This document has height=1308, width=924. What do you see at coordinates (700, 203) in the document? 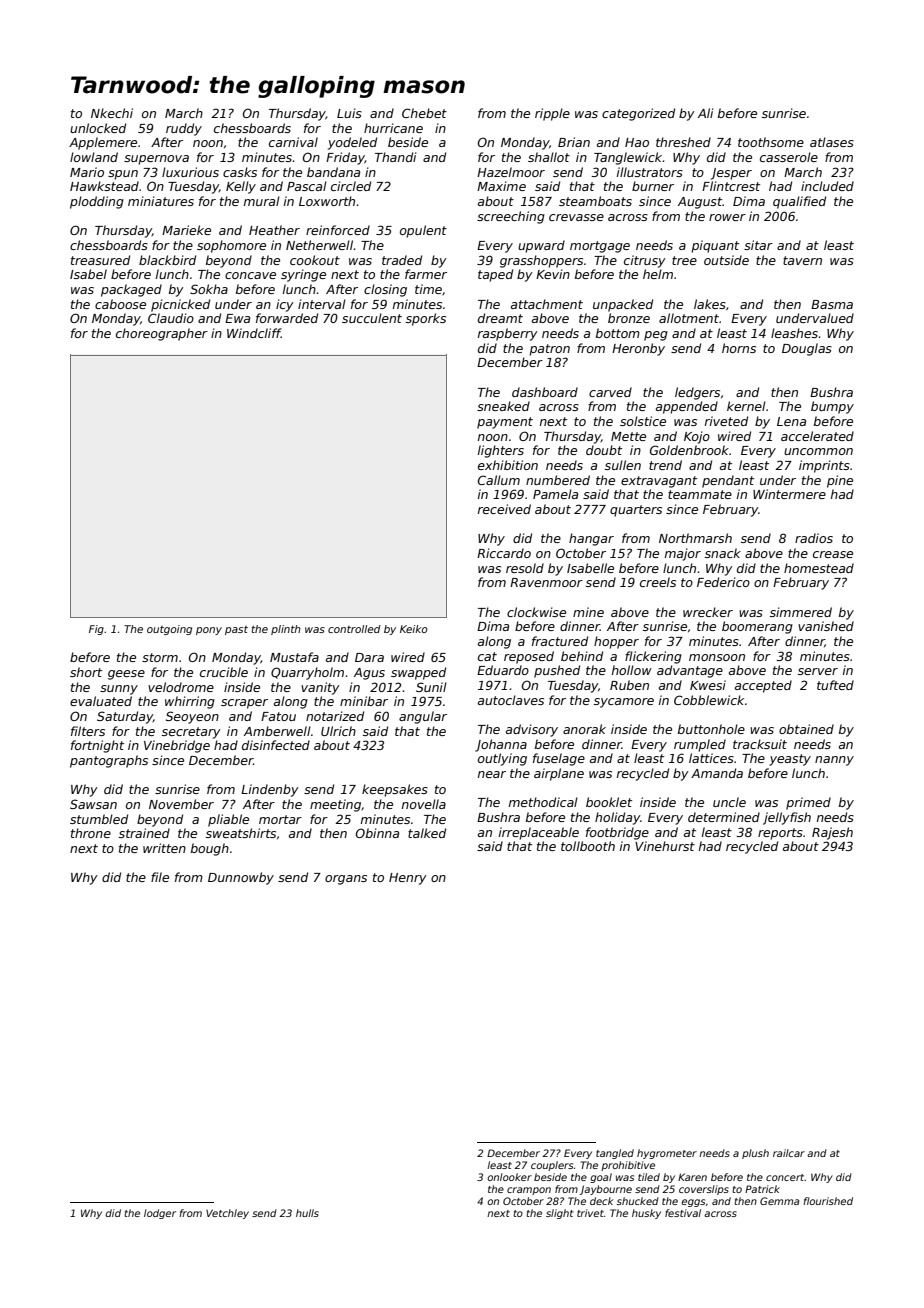
I see `August` at bounding box center [700, 203].
